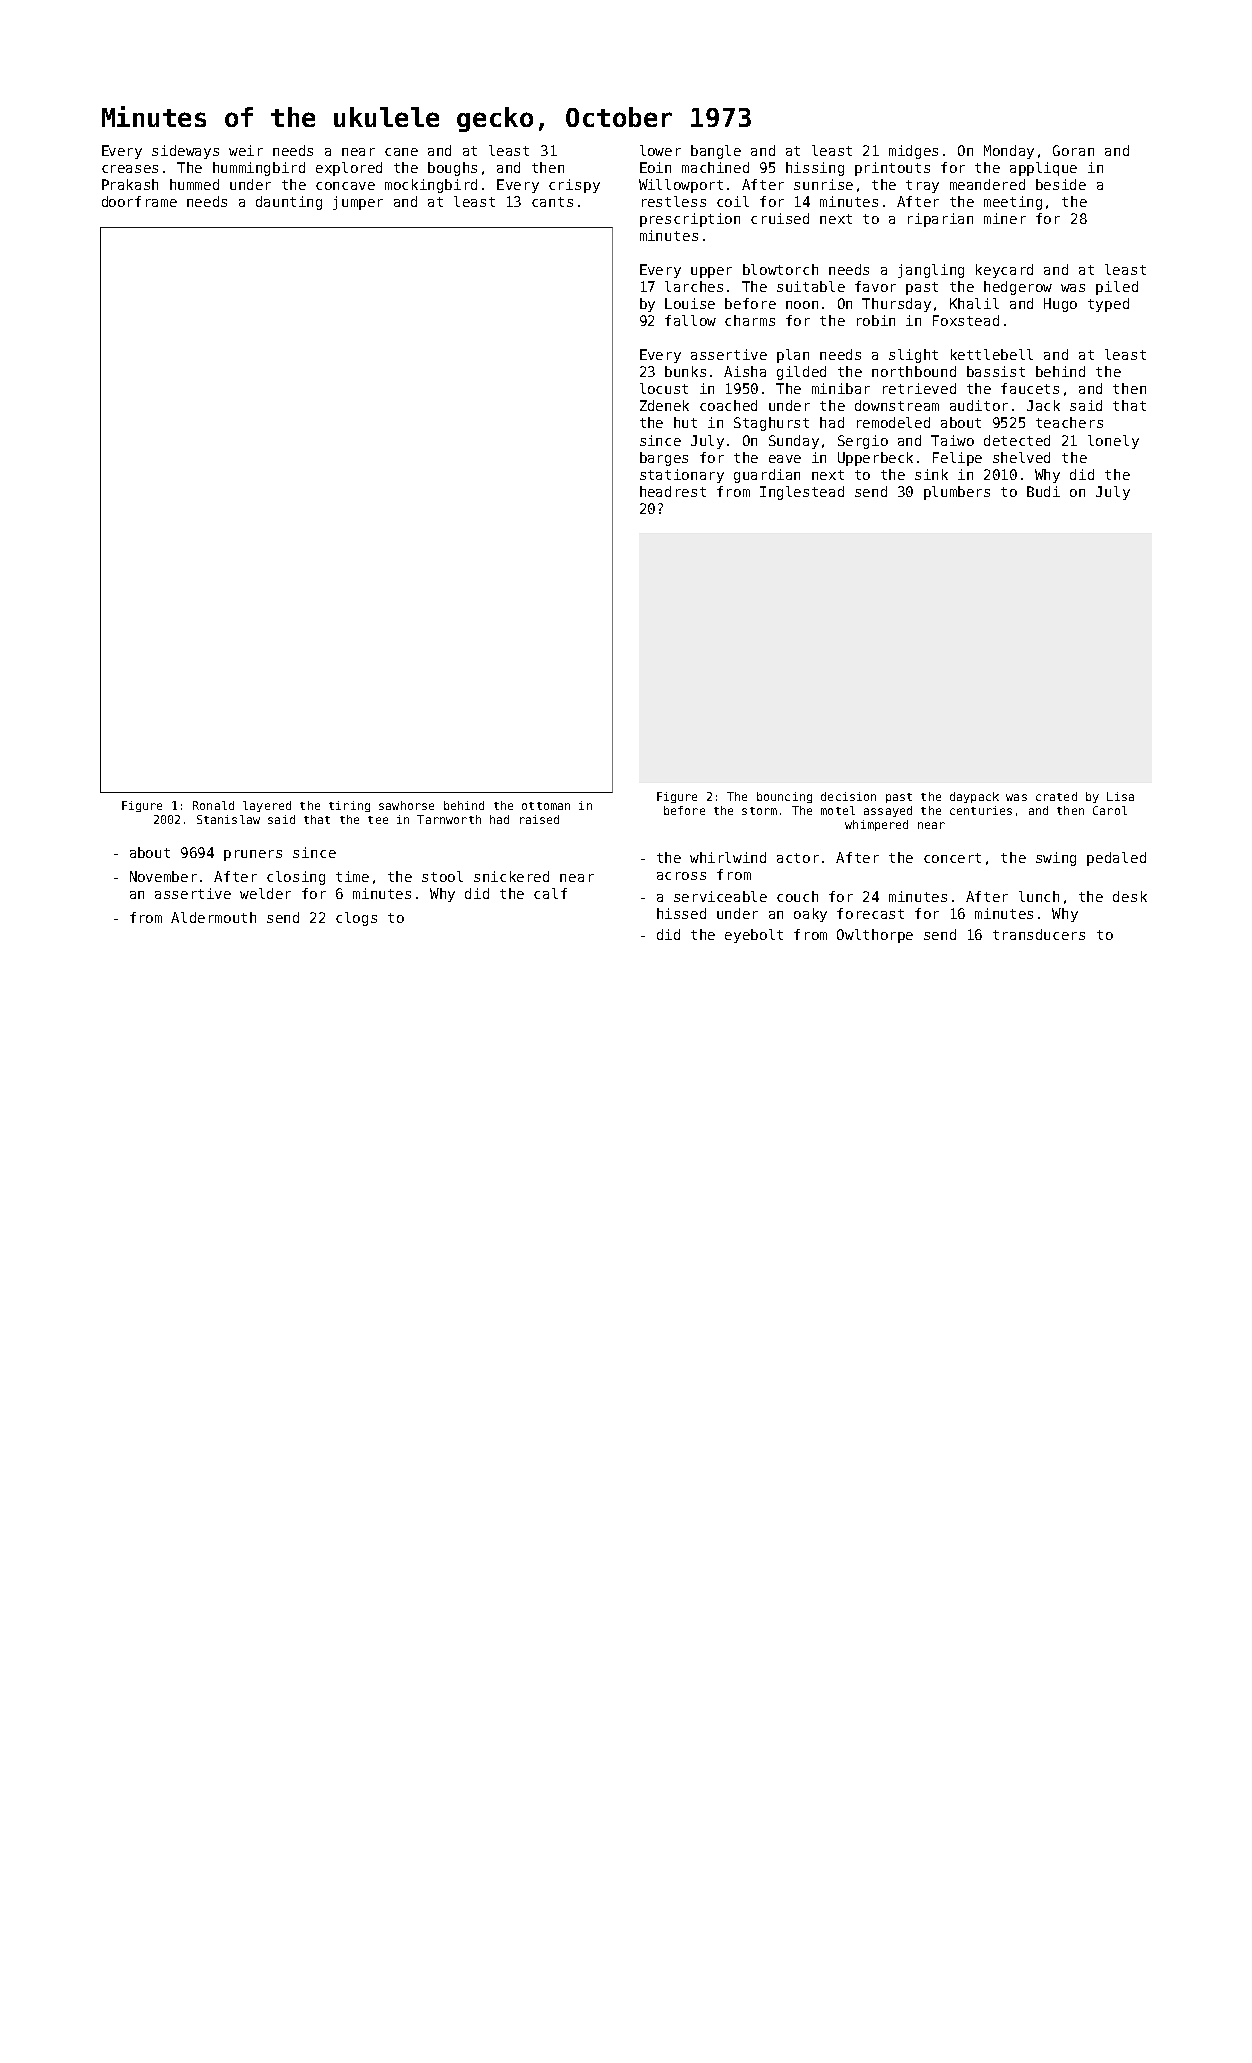 Image resolution: width=1252 pixels, height=2063 pixels. I want to click on bouncing, so click(784, 797).
